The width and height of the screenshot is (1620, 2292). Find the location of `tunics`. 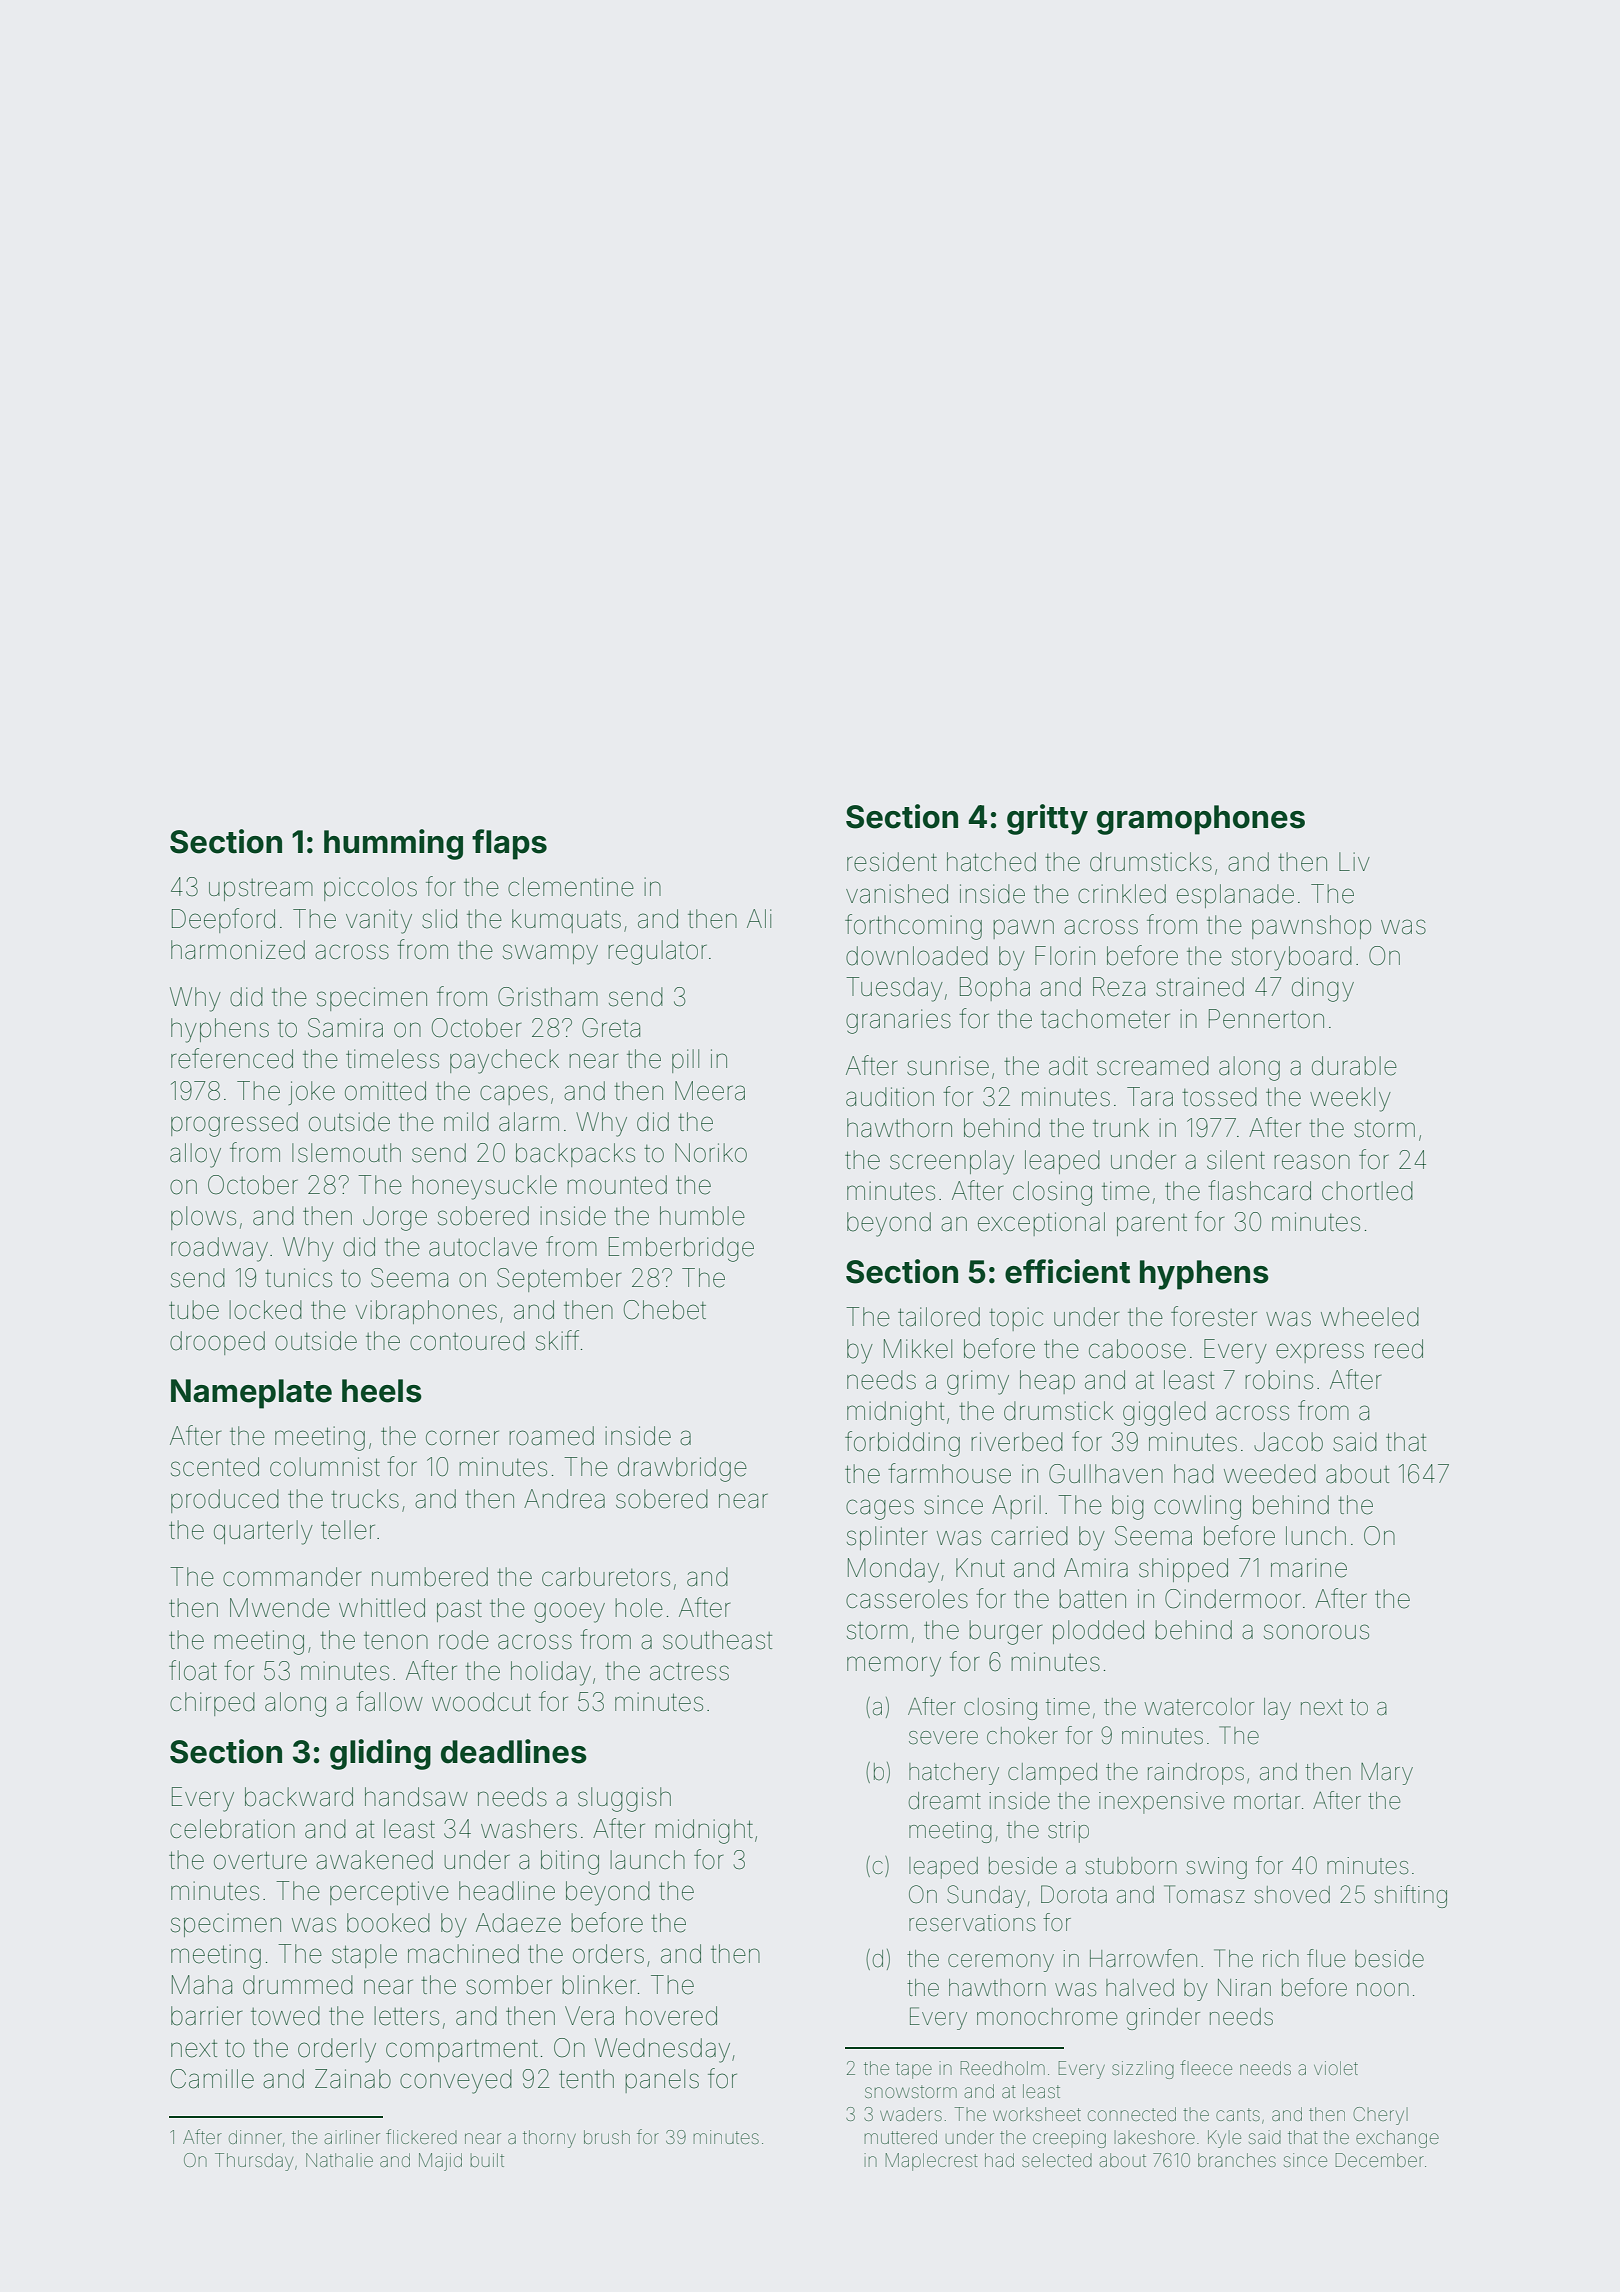

tunics is located at coordinates (298, 1278).
